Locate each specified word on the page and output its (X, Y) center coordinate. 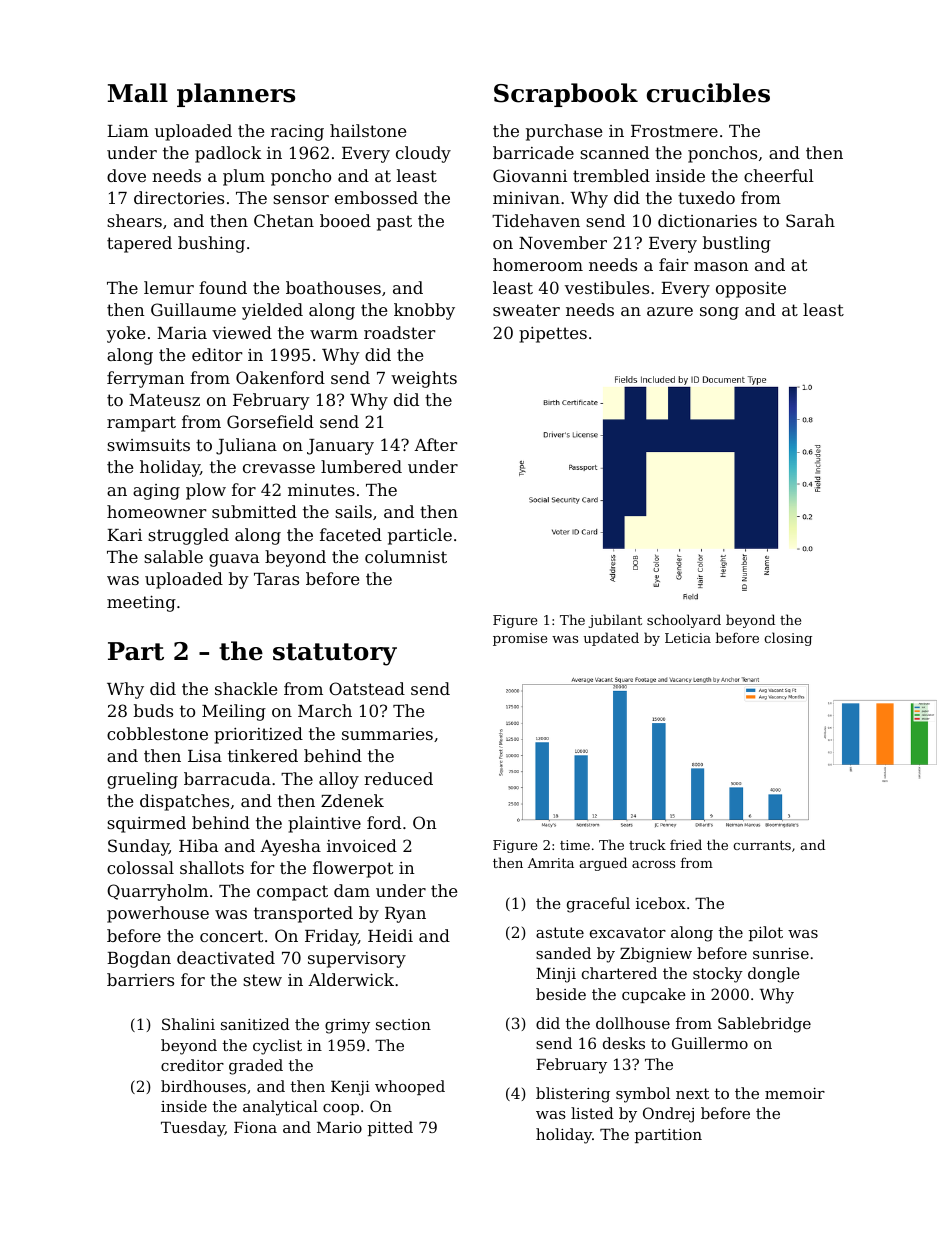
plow (206, 491)
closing (788, 639)
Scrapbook (566, 95)
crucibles (708, 93)
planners (236, 95)
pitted (390, 1128)
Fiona (255, 1127)
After (436, 444)
